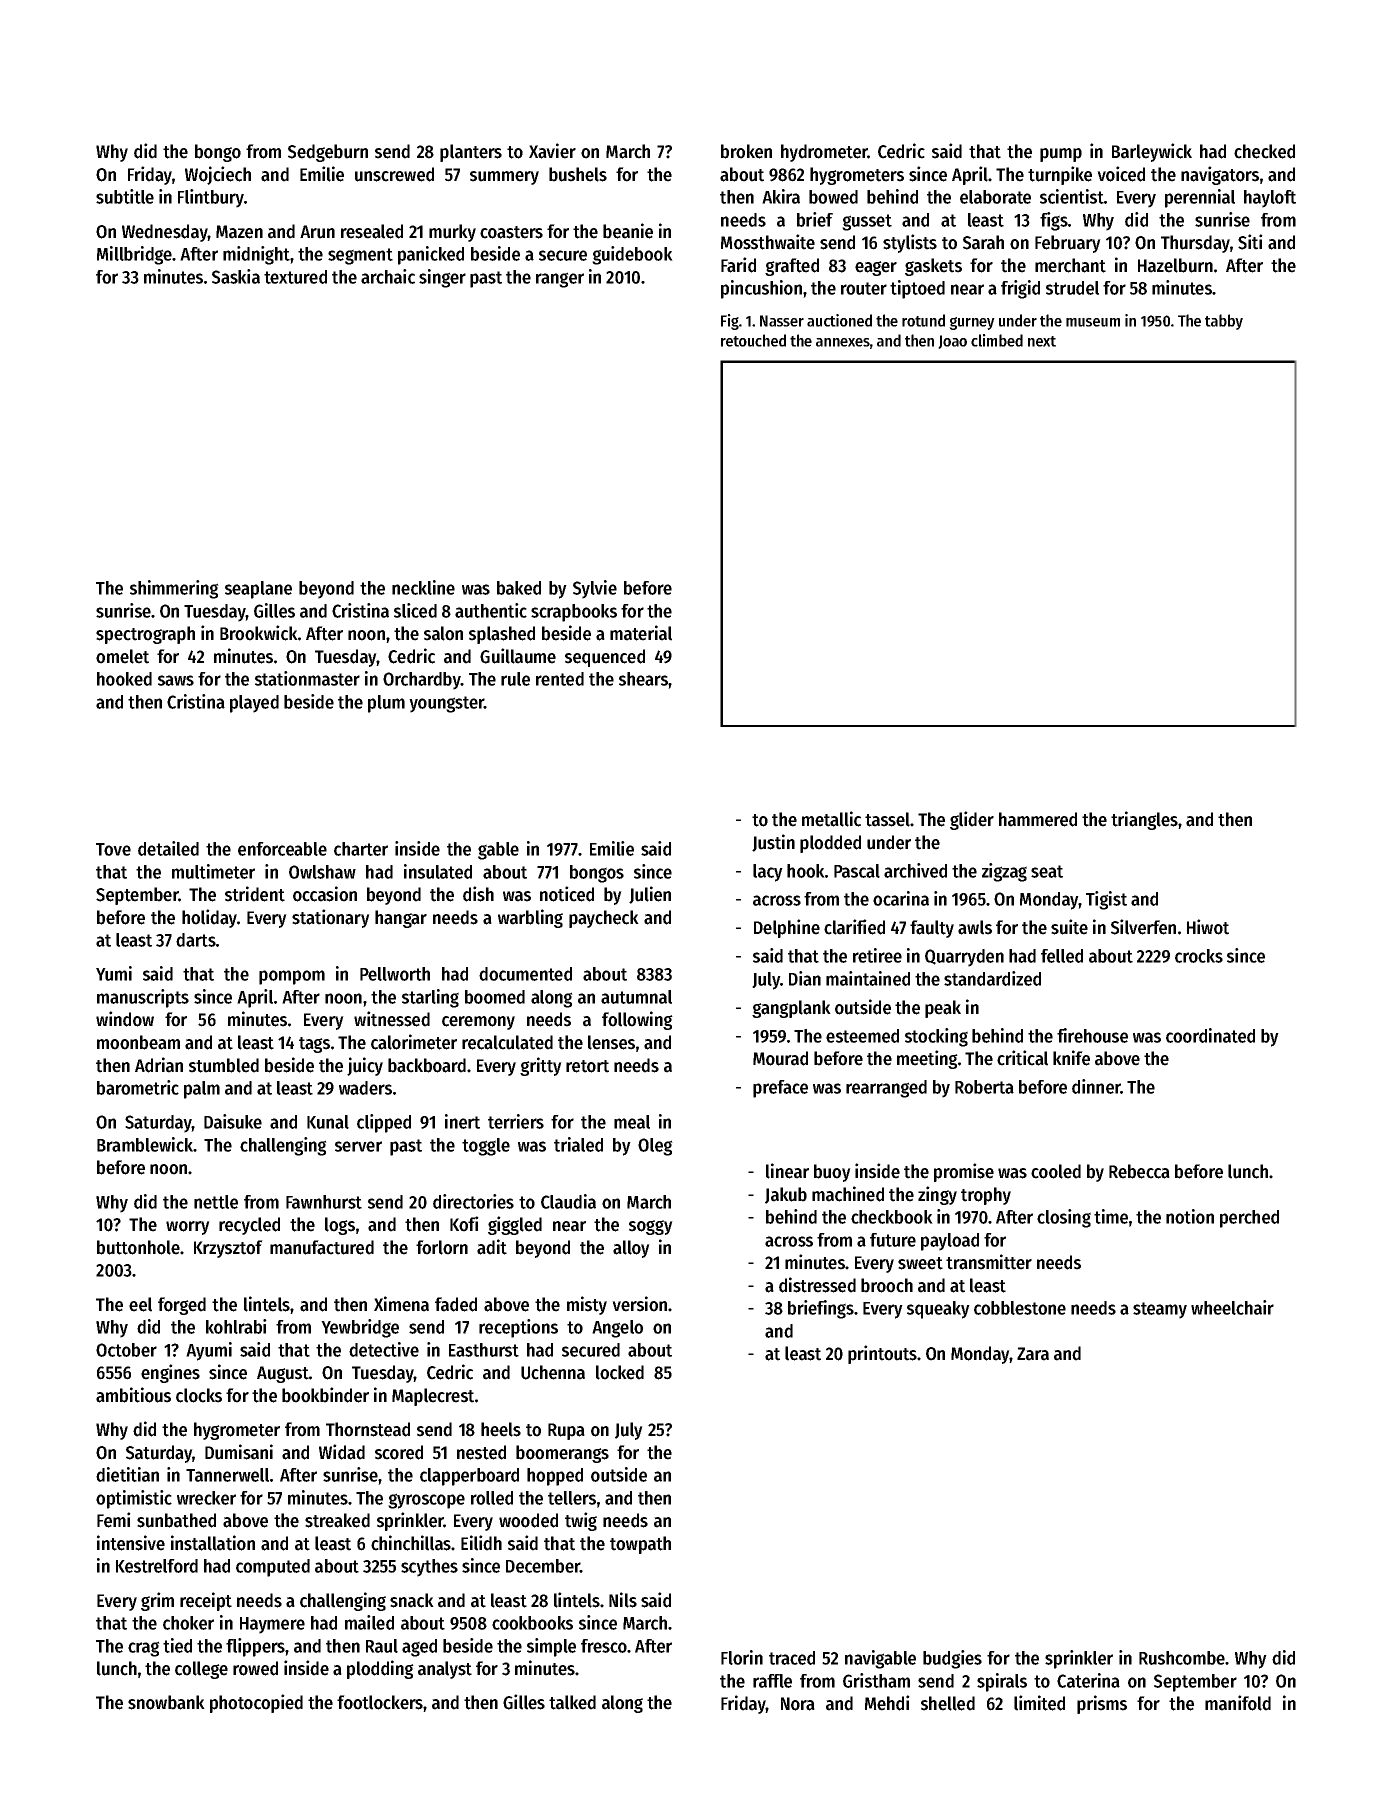 The width and height of the screenshot is (1393, 1803). Describe the element at coordinates (964, 958) in the screenshot. I see `Quarryden` at that location.
